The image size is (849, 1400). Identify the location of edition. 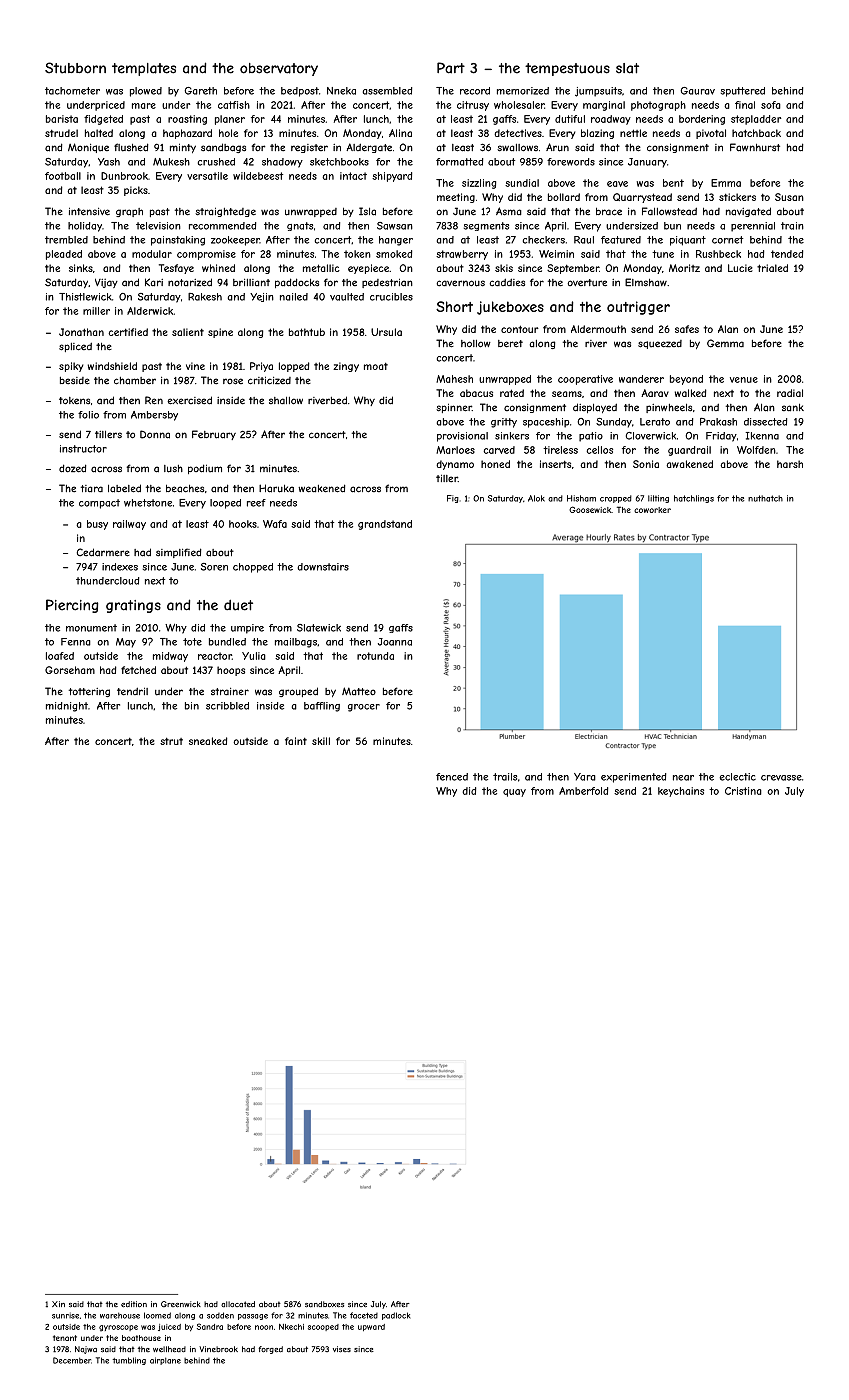
(134, 1304).
